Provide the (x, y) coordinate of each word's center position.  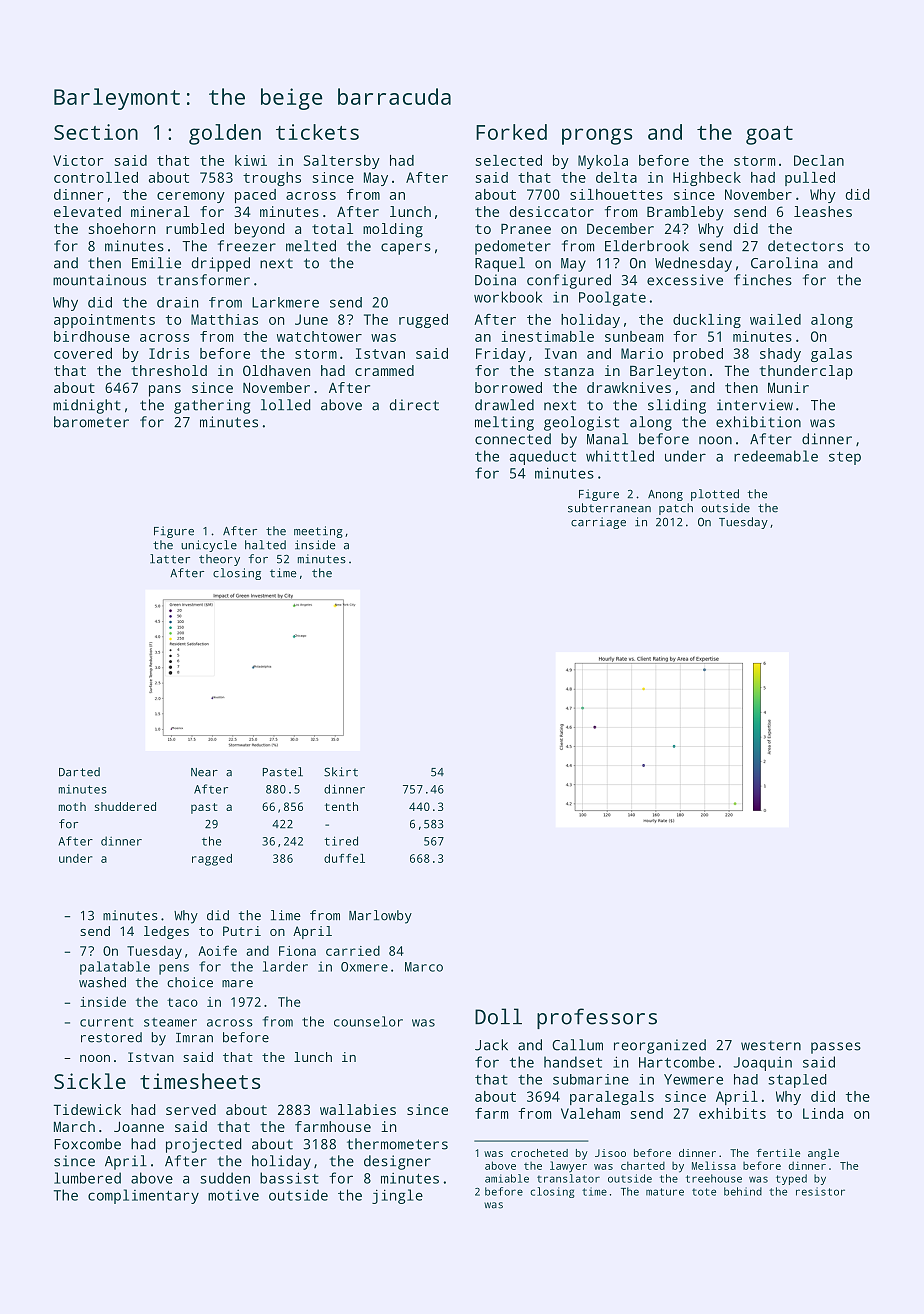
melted (311, 246)
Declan (819, 160)
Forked (511, 132)
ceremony (191, 197)
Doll (498, 1016)
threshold (169, 370)
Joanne (139, 1126)
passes (836, 1048)
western (771, 1046)
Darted (79, 772)
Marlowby (380, 917)
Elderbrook (647, 246)
